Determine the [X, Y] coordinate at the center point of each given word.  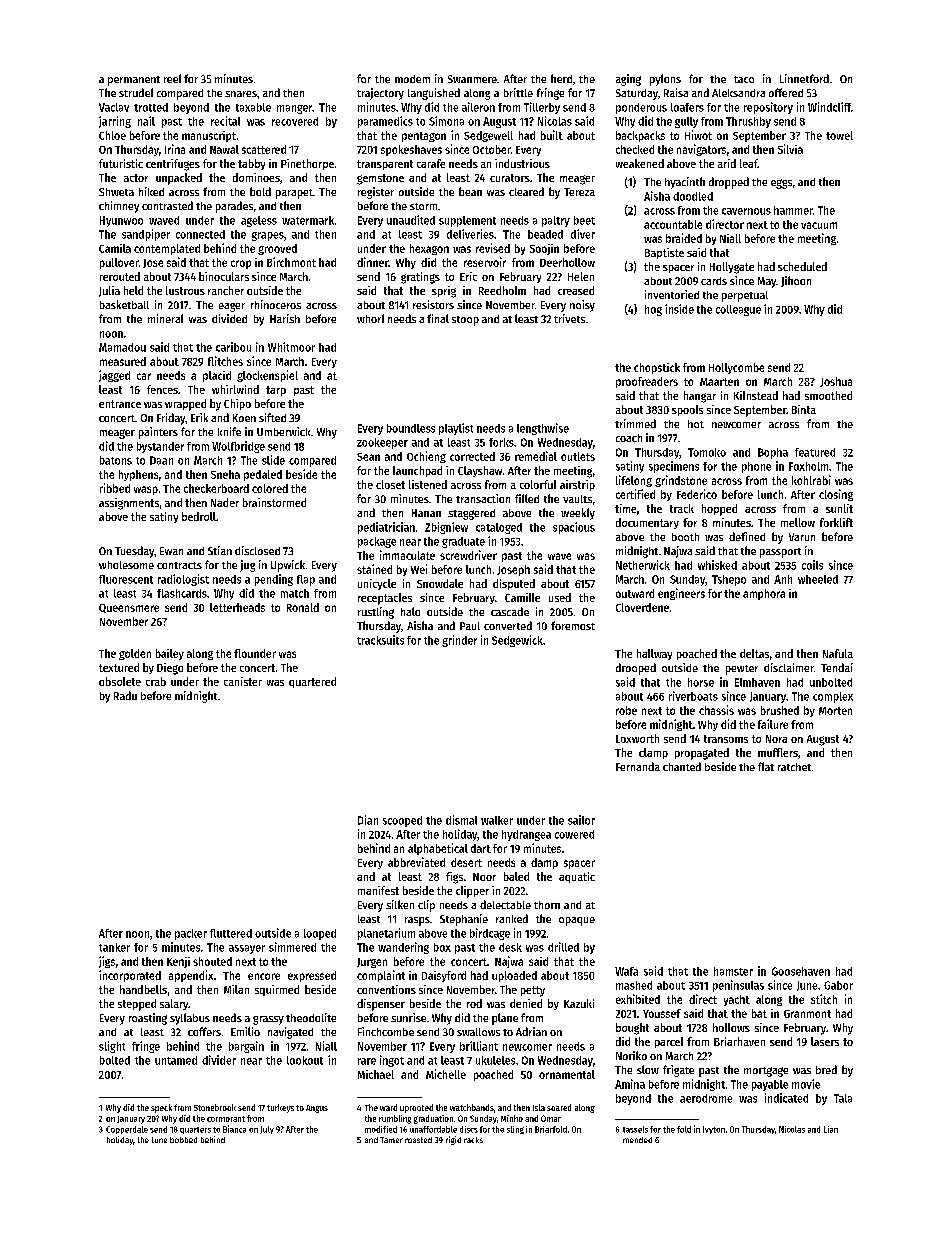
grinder [459, 641]
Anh [783, 579]
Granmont [807, 1014]
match [295, 593]
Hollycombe [736, 368]
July [267, 1130]
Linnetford [804, 78]
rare [367, 1061]
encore [264, 976]
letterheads [237, 607]
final [438, 318]
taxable [253, 107]
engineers [681, 594]
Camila [115, 248]
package [377, 542]
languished [434, 94]
